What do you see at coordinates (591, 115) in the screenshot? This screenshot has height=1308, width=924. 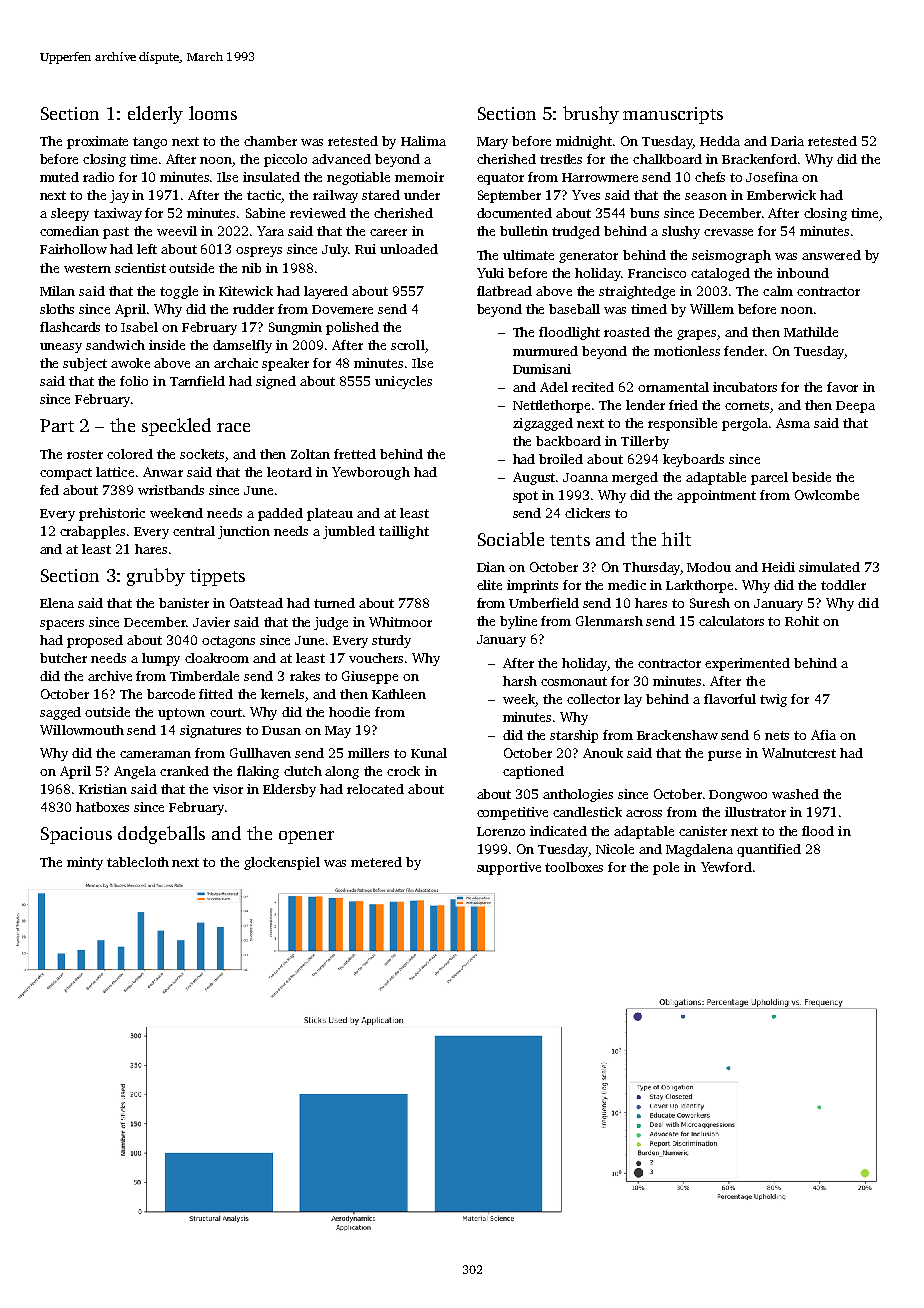 I see `brushy` at bounding box center [591, 115].
